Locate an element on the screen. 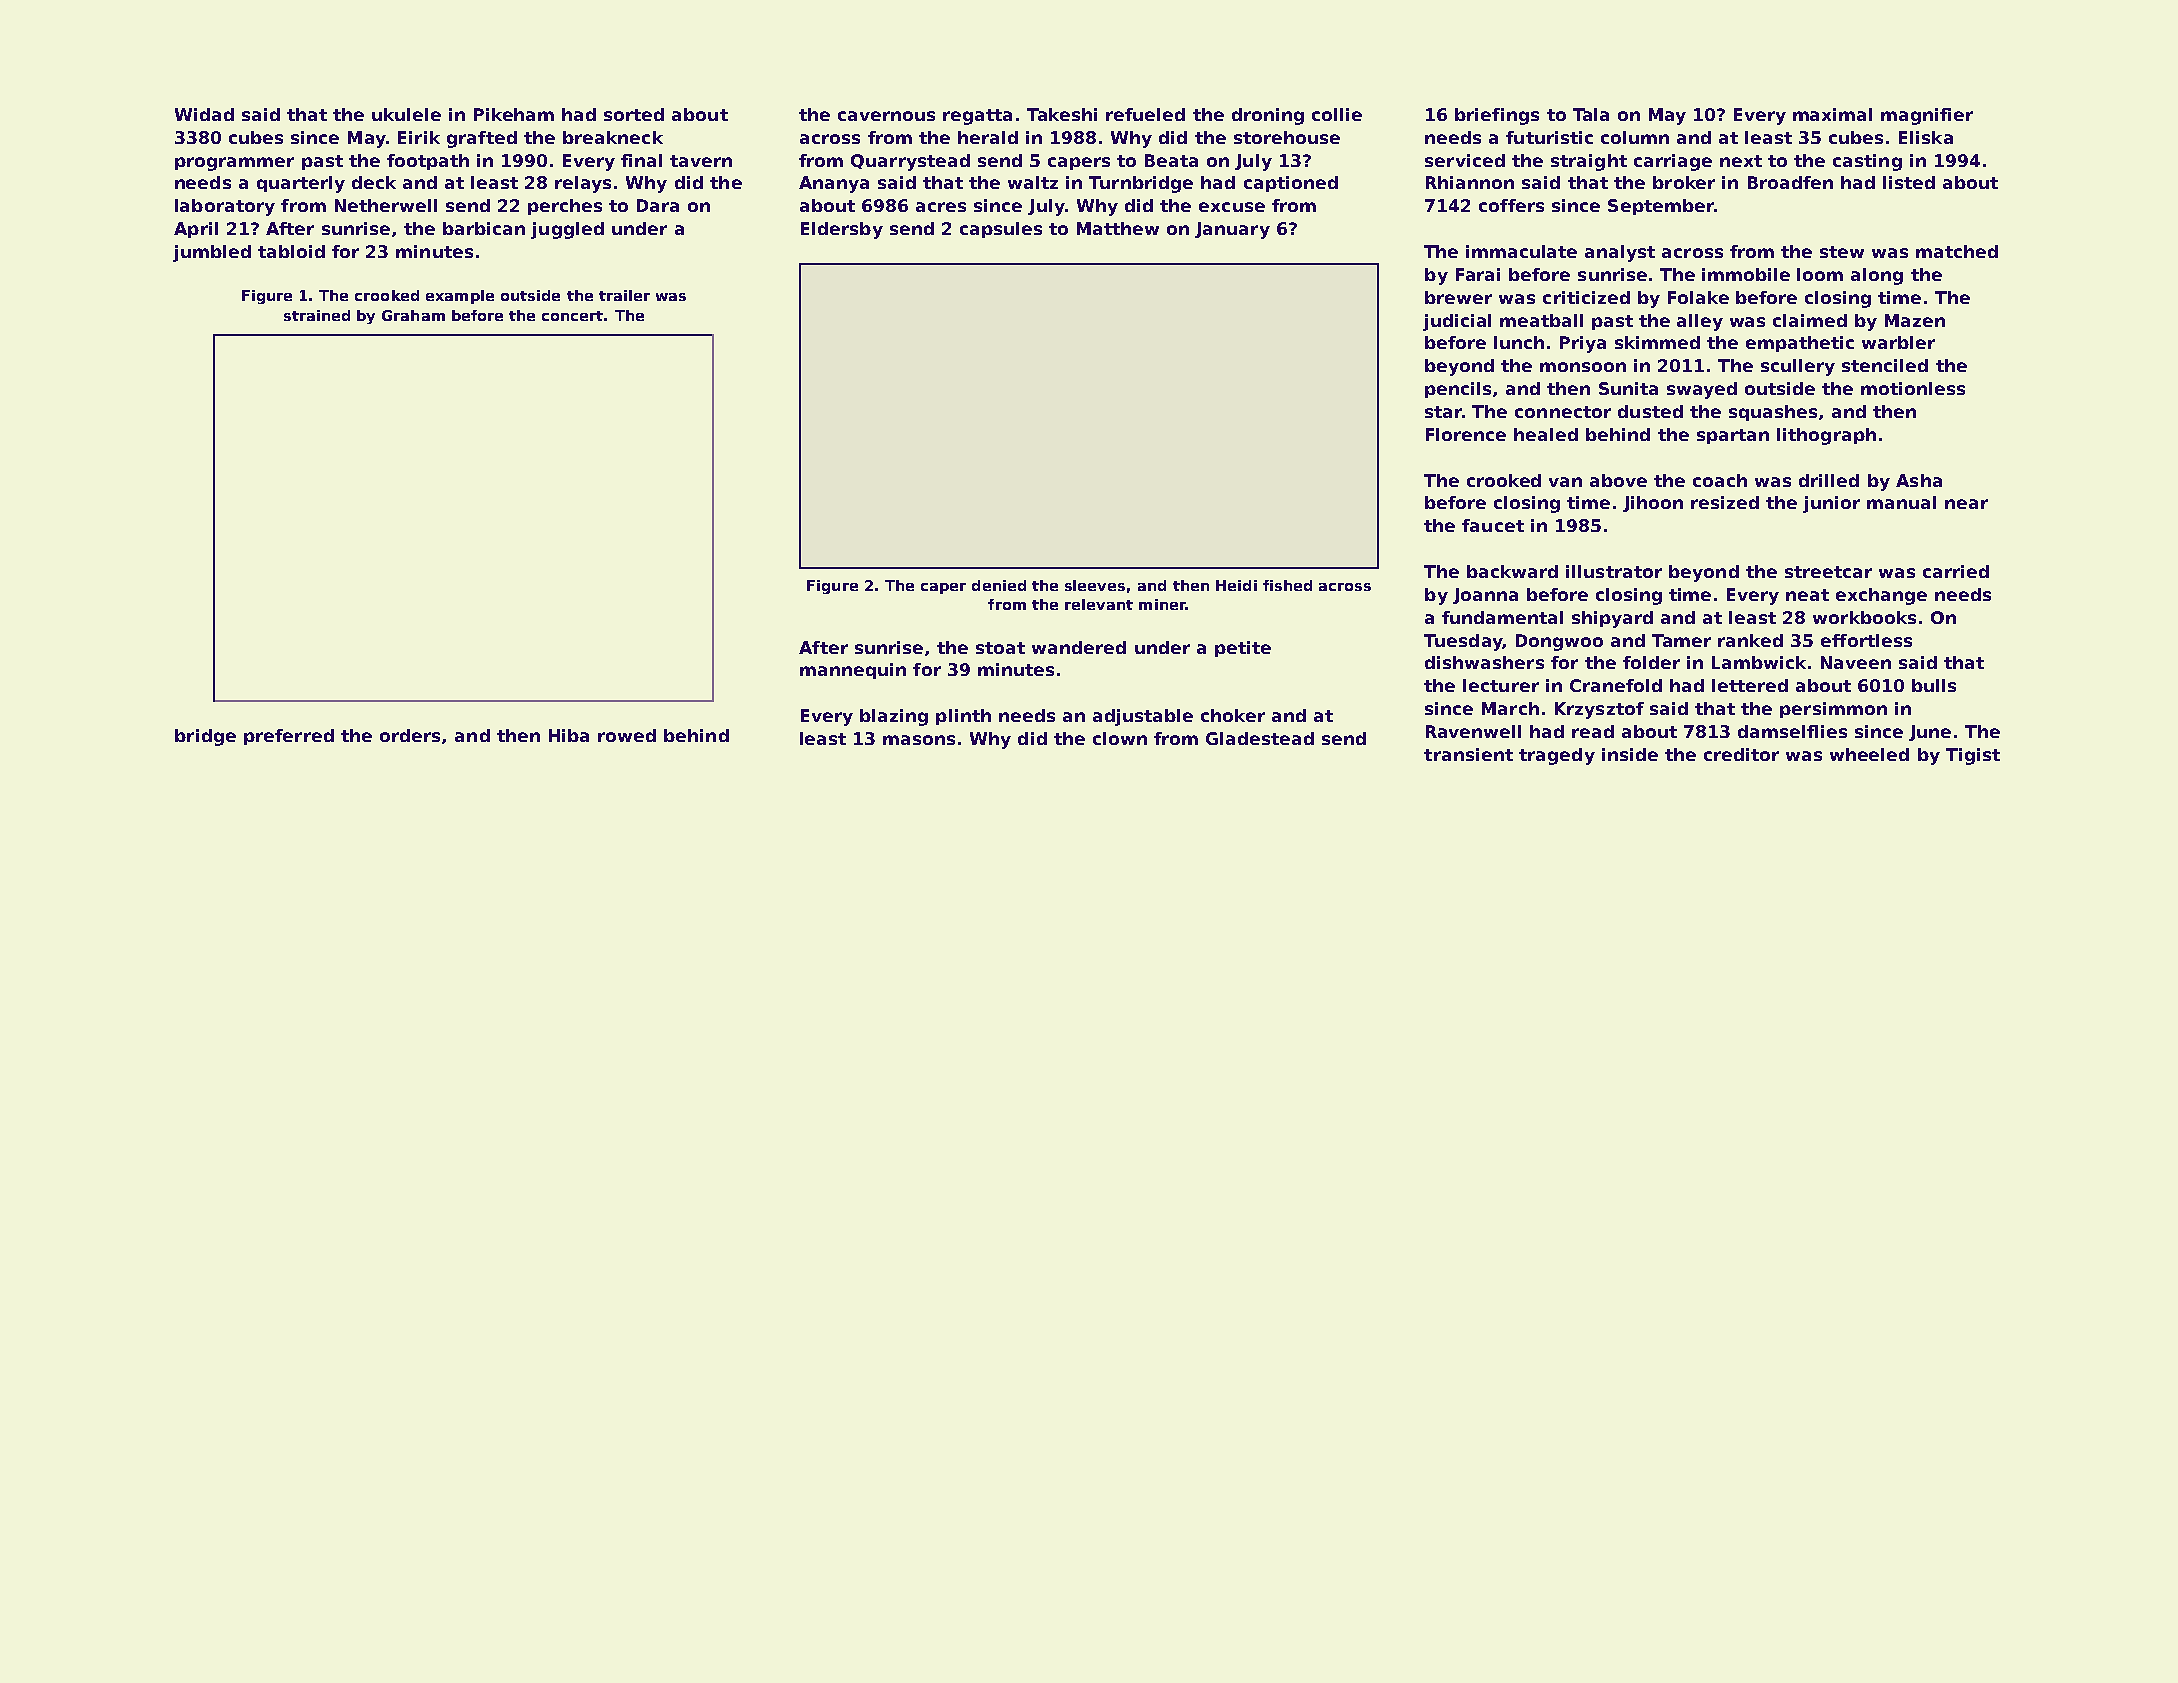  trailer is located at coordinates (624, 295).
